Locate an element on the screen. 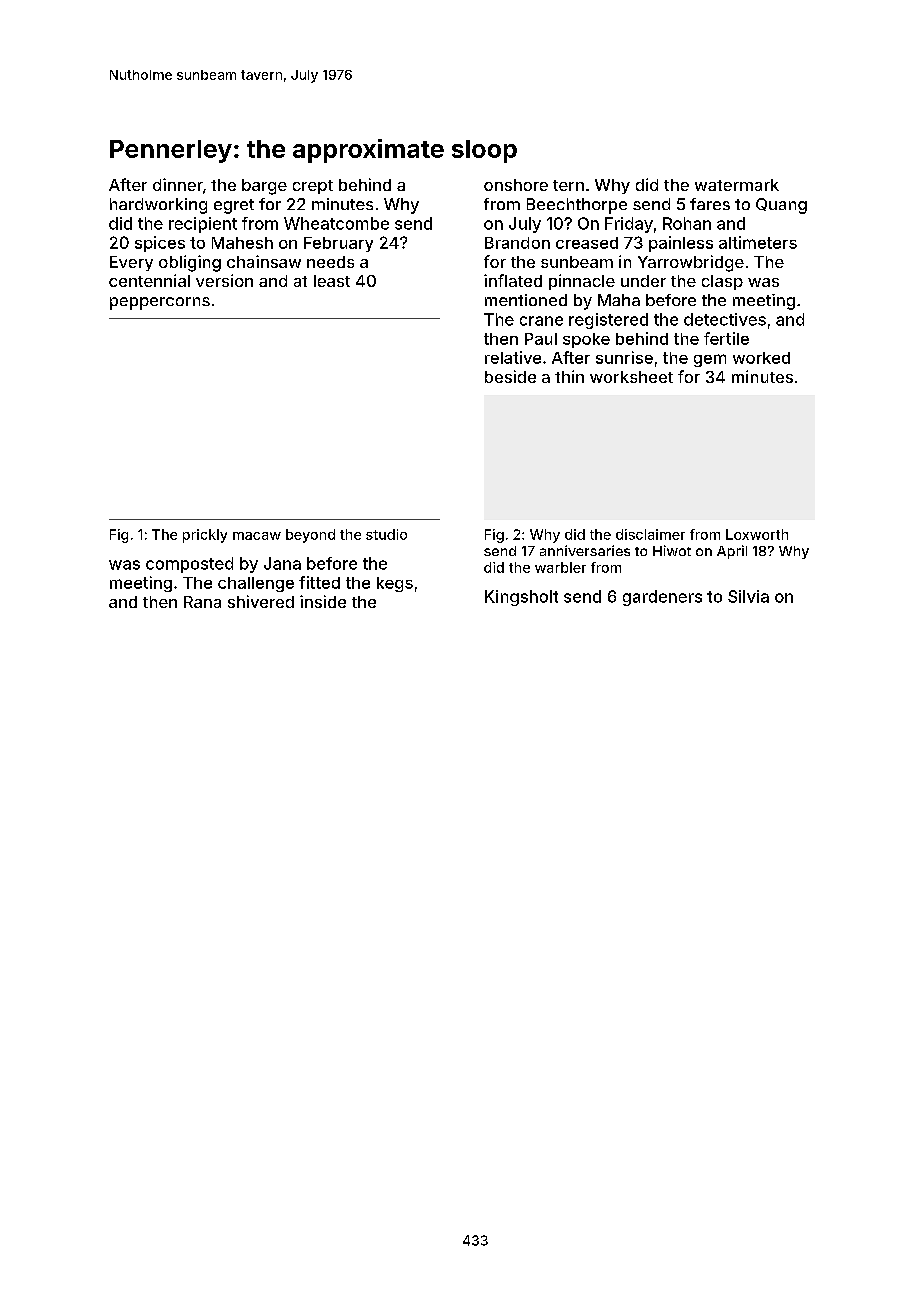 The width and height of the screenshot is (924, 1314). least is located at coordinates (332, 281).
